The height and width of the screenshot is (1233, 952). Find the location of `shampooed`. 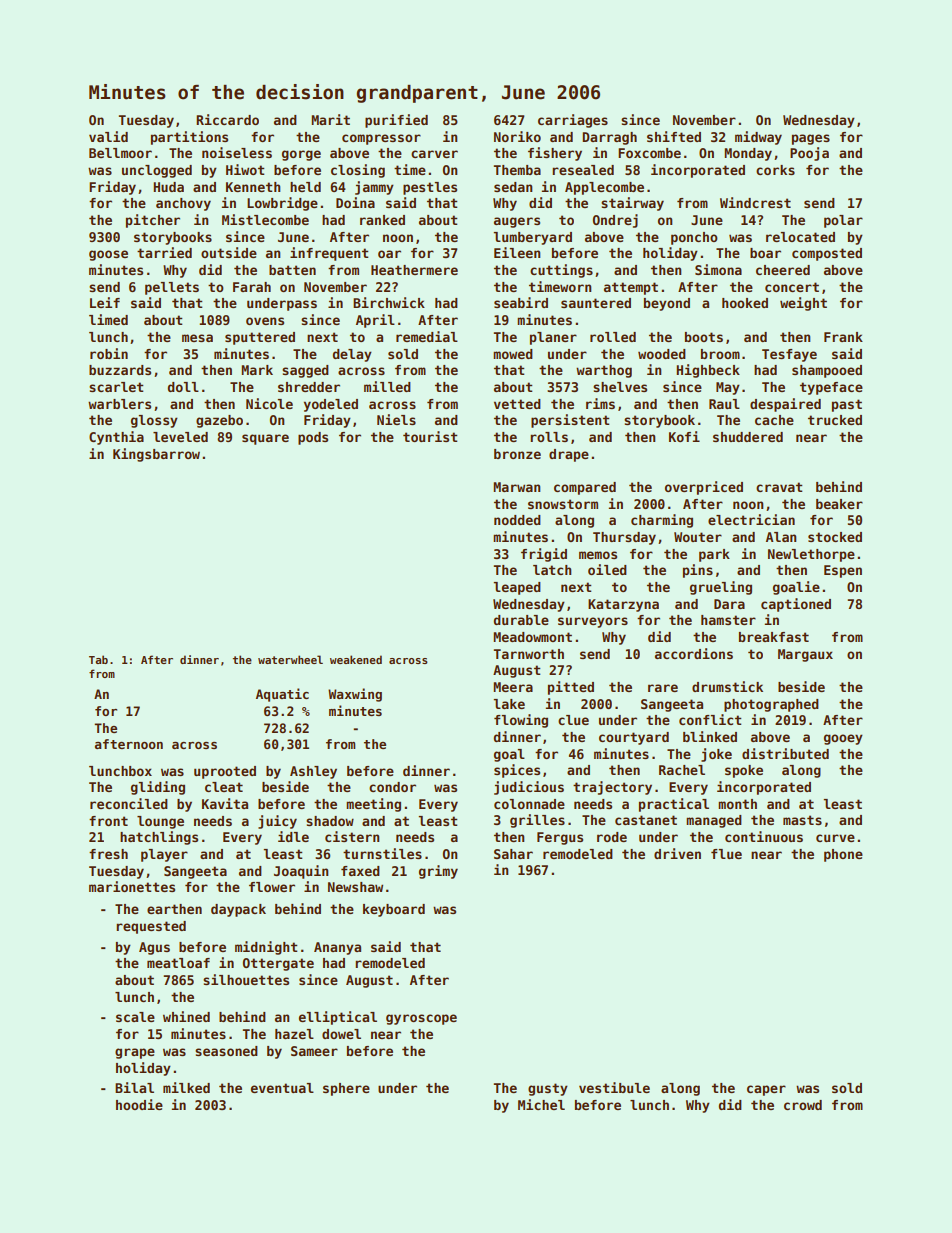

shampooed is located at coordinates (827, 371).
